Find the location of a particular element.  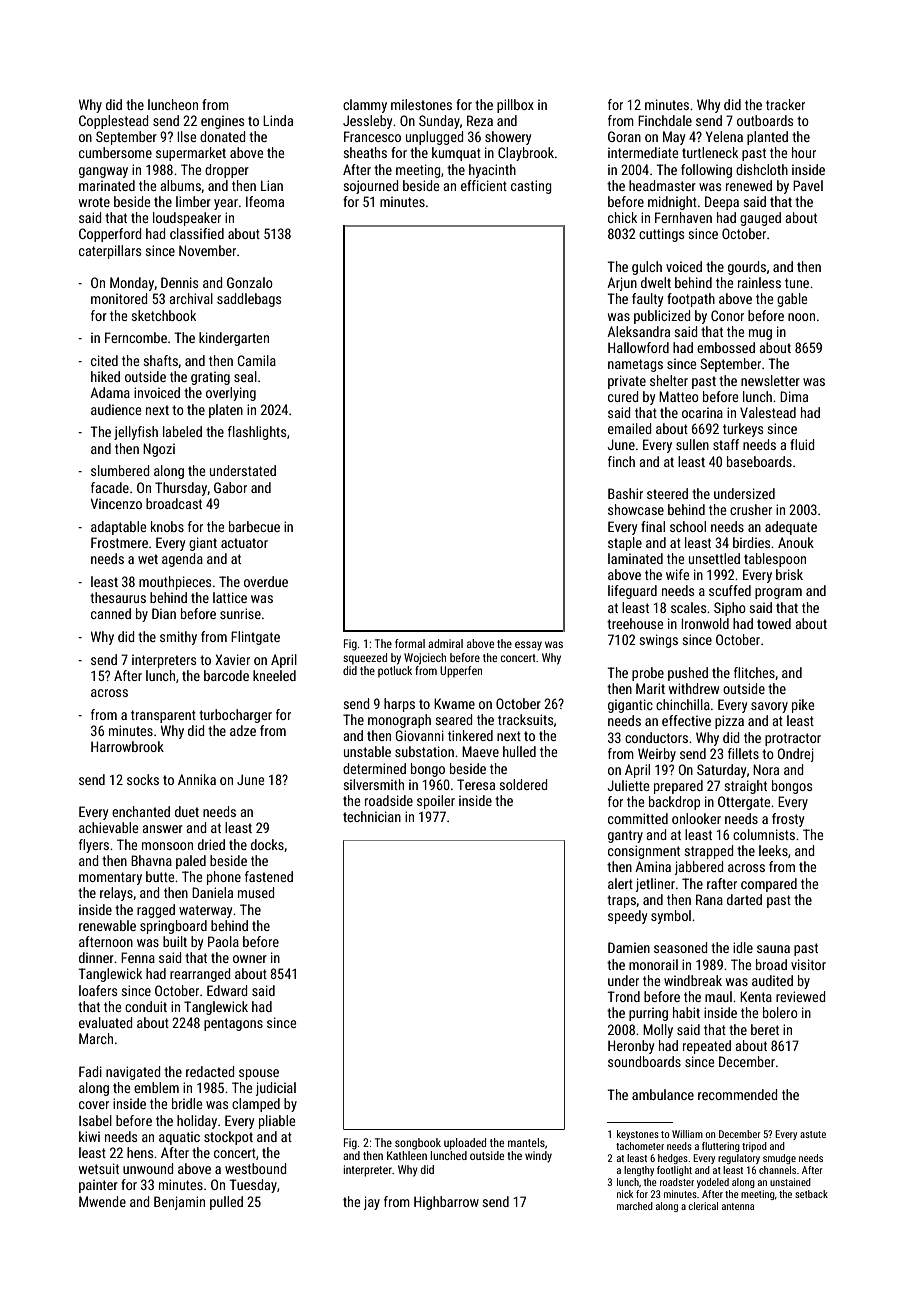

tracker is located at coordinates (785, 104).
